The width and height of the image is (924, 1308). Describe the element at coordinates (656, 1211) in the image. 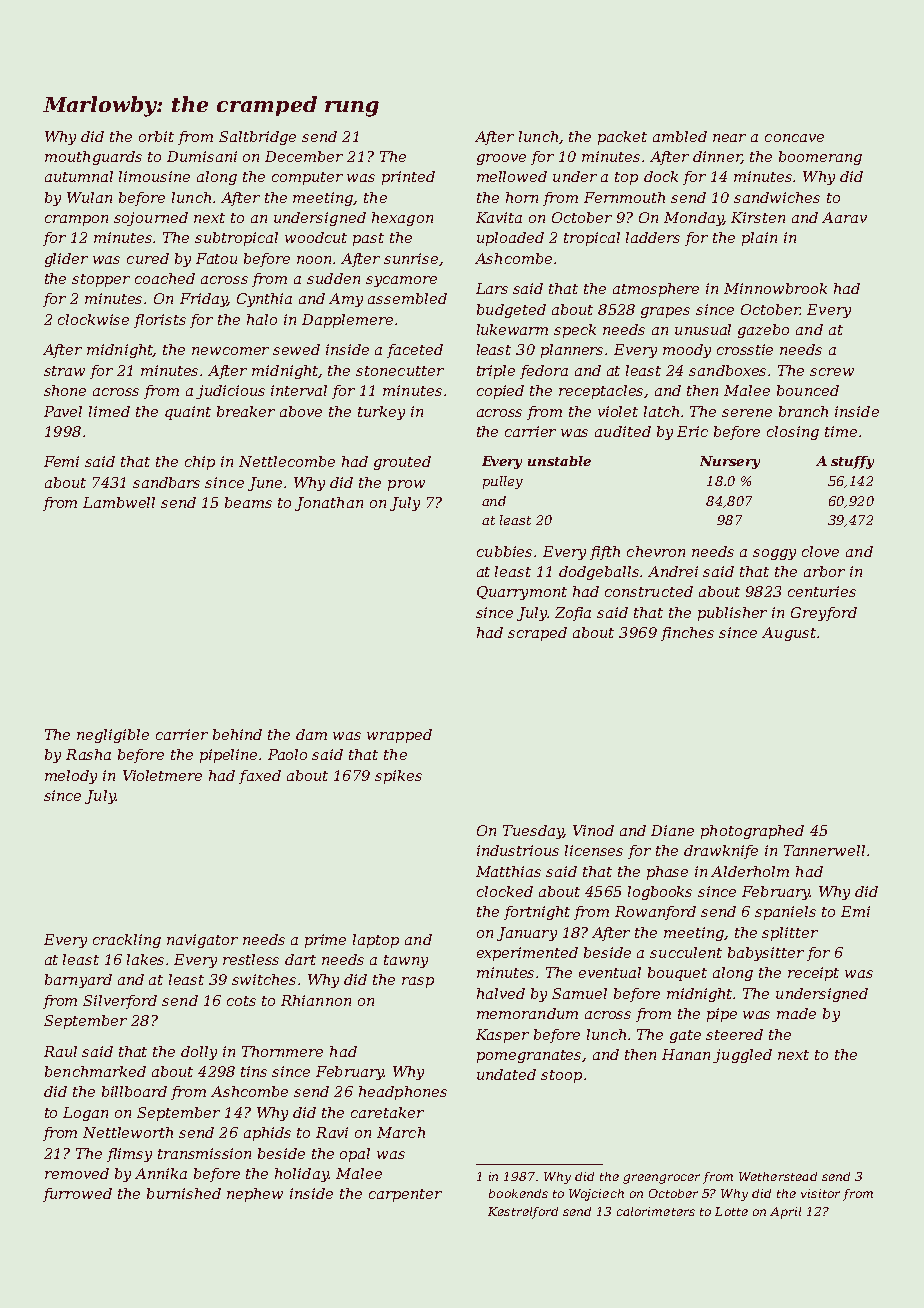

I see `calorimeters` at that location.
